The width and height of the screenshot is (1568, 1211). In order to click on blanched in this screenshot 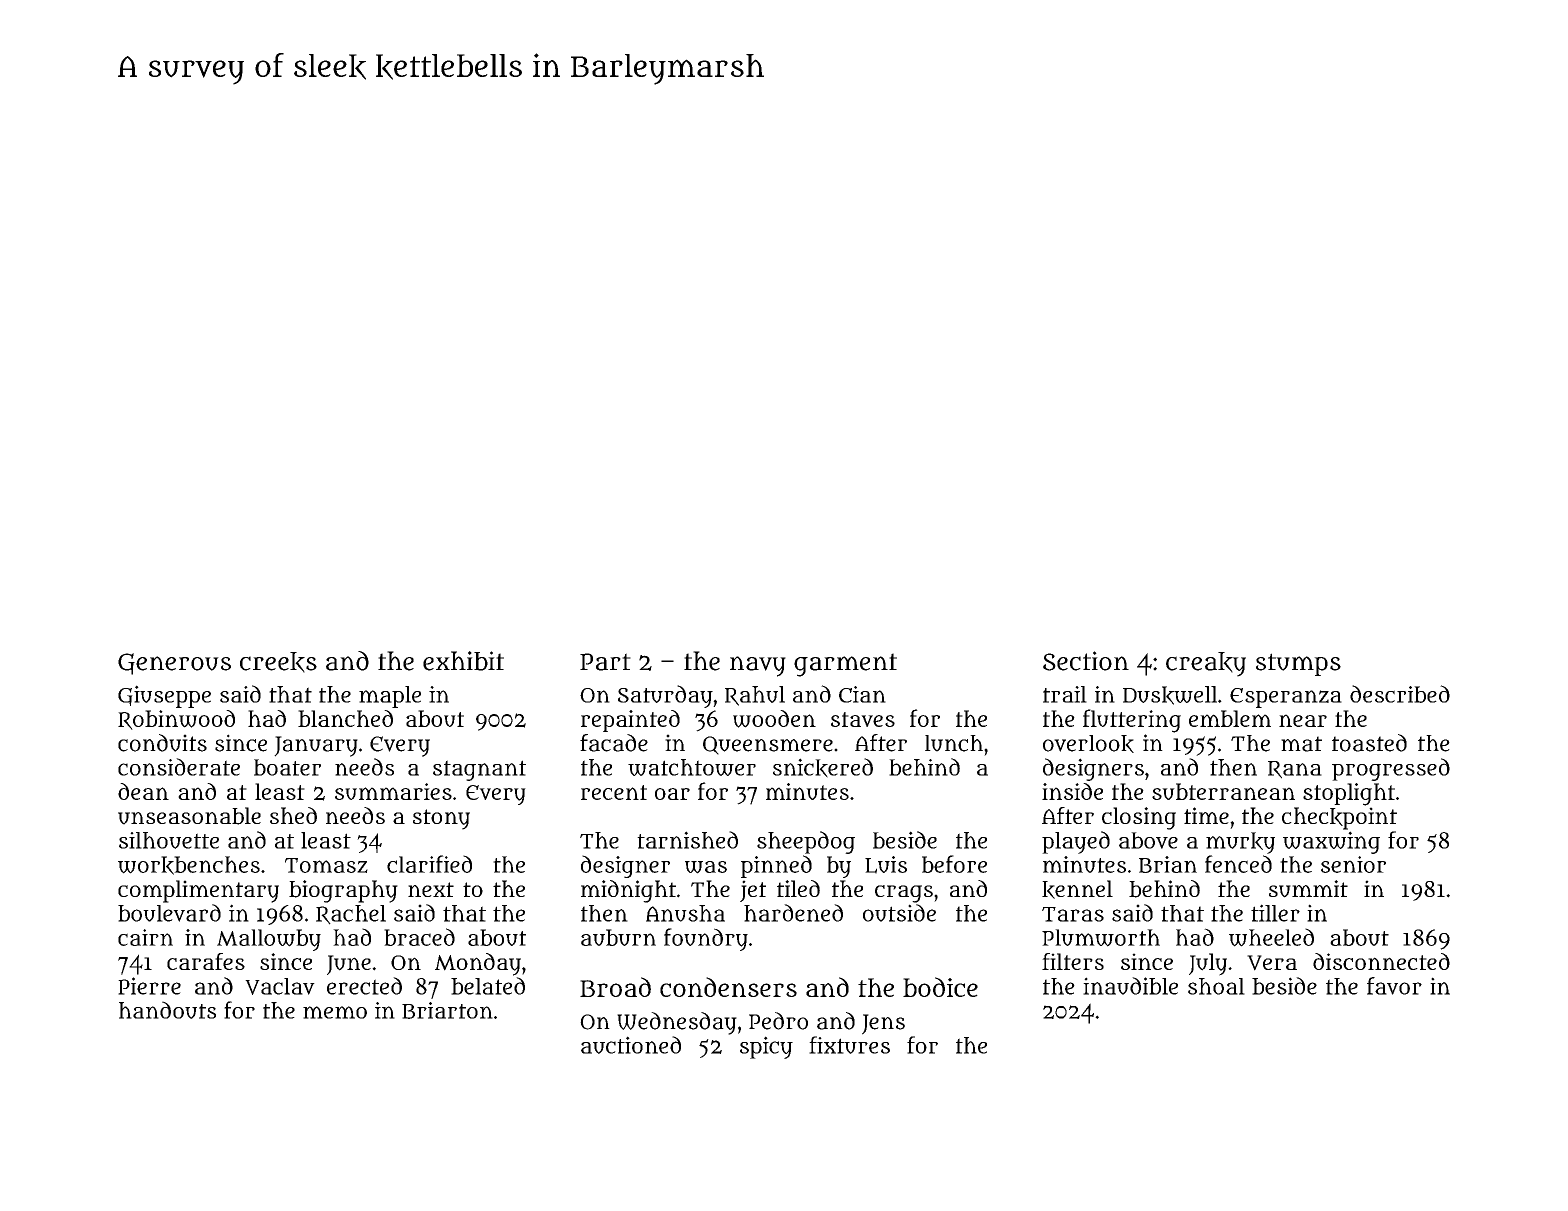, I will do `click(345, 718)`.
